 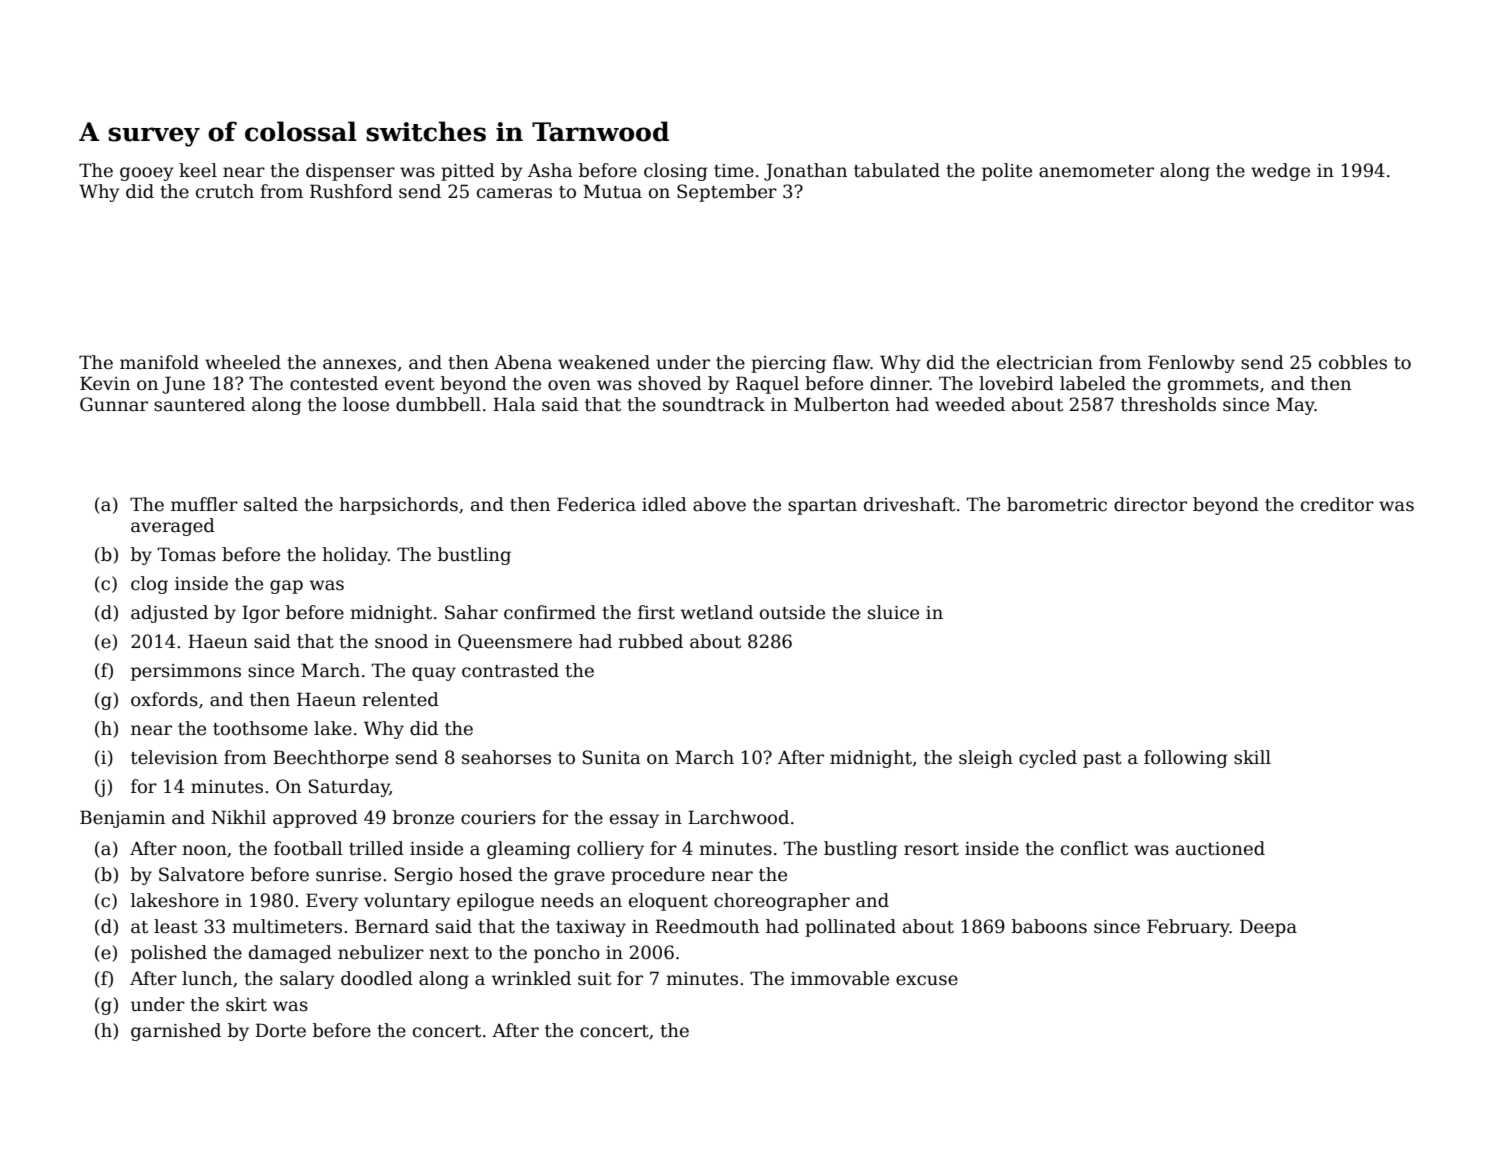 What do you see at coordinates (1094, 848) in the screenshot?
I see `conflict` at bounding box center [1094, 848].
